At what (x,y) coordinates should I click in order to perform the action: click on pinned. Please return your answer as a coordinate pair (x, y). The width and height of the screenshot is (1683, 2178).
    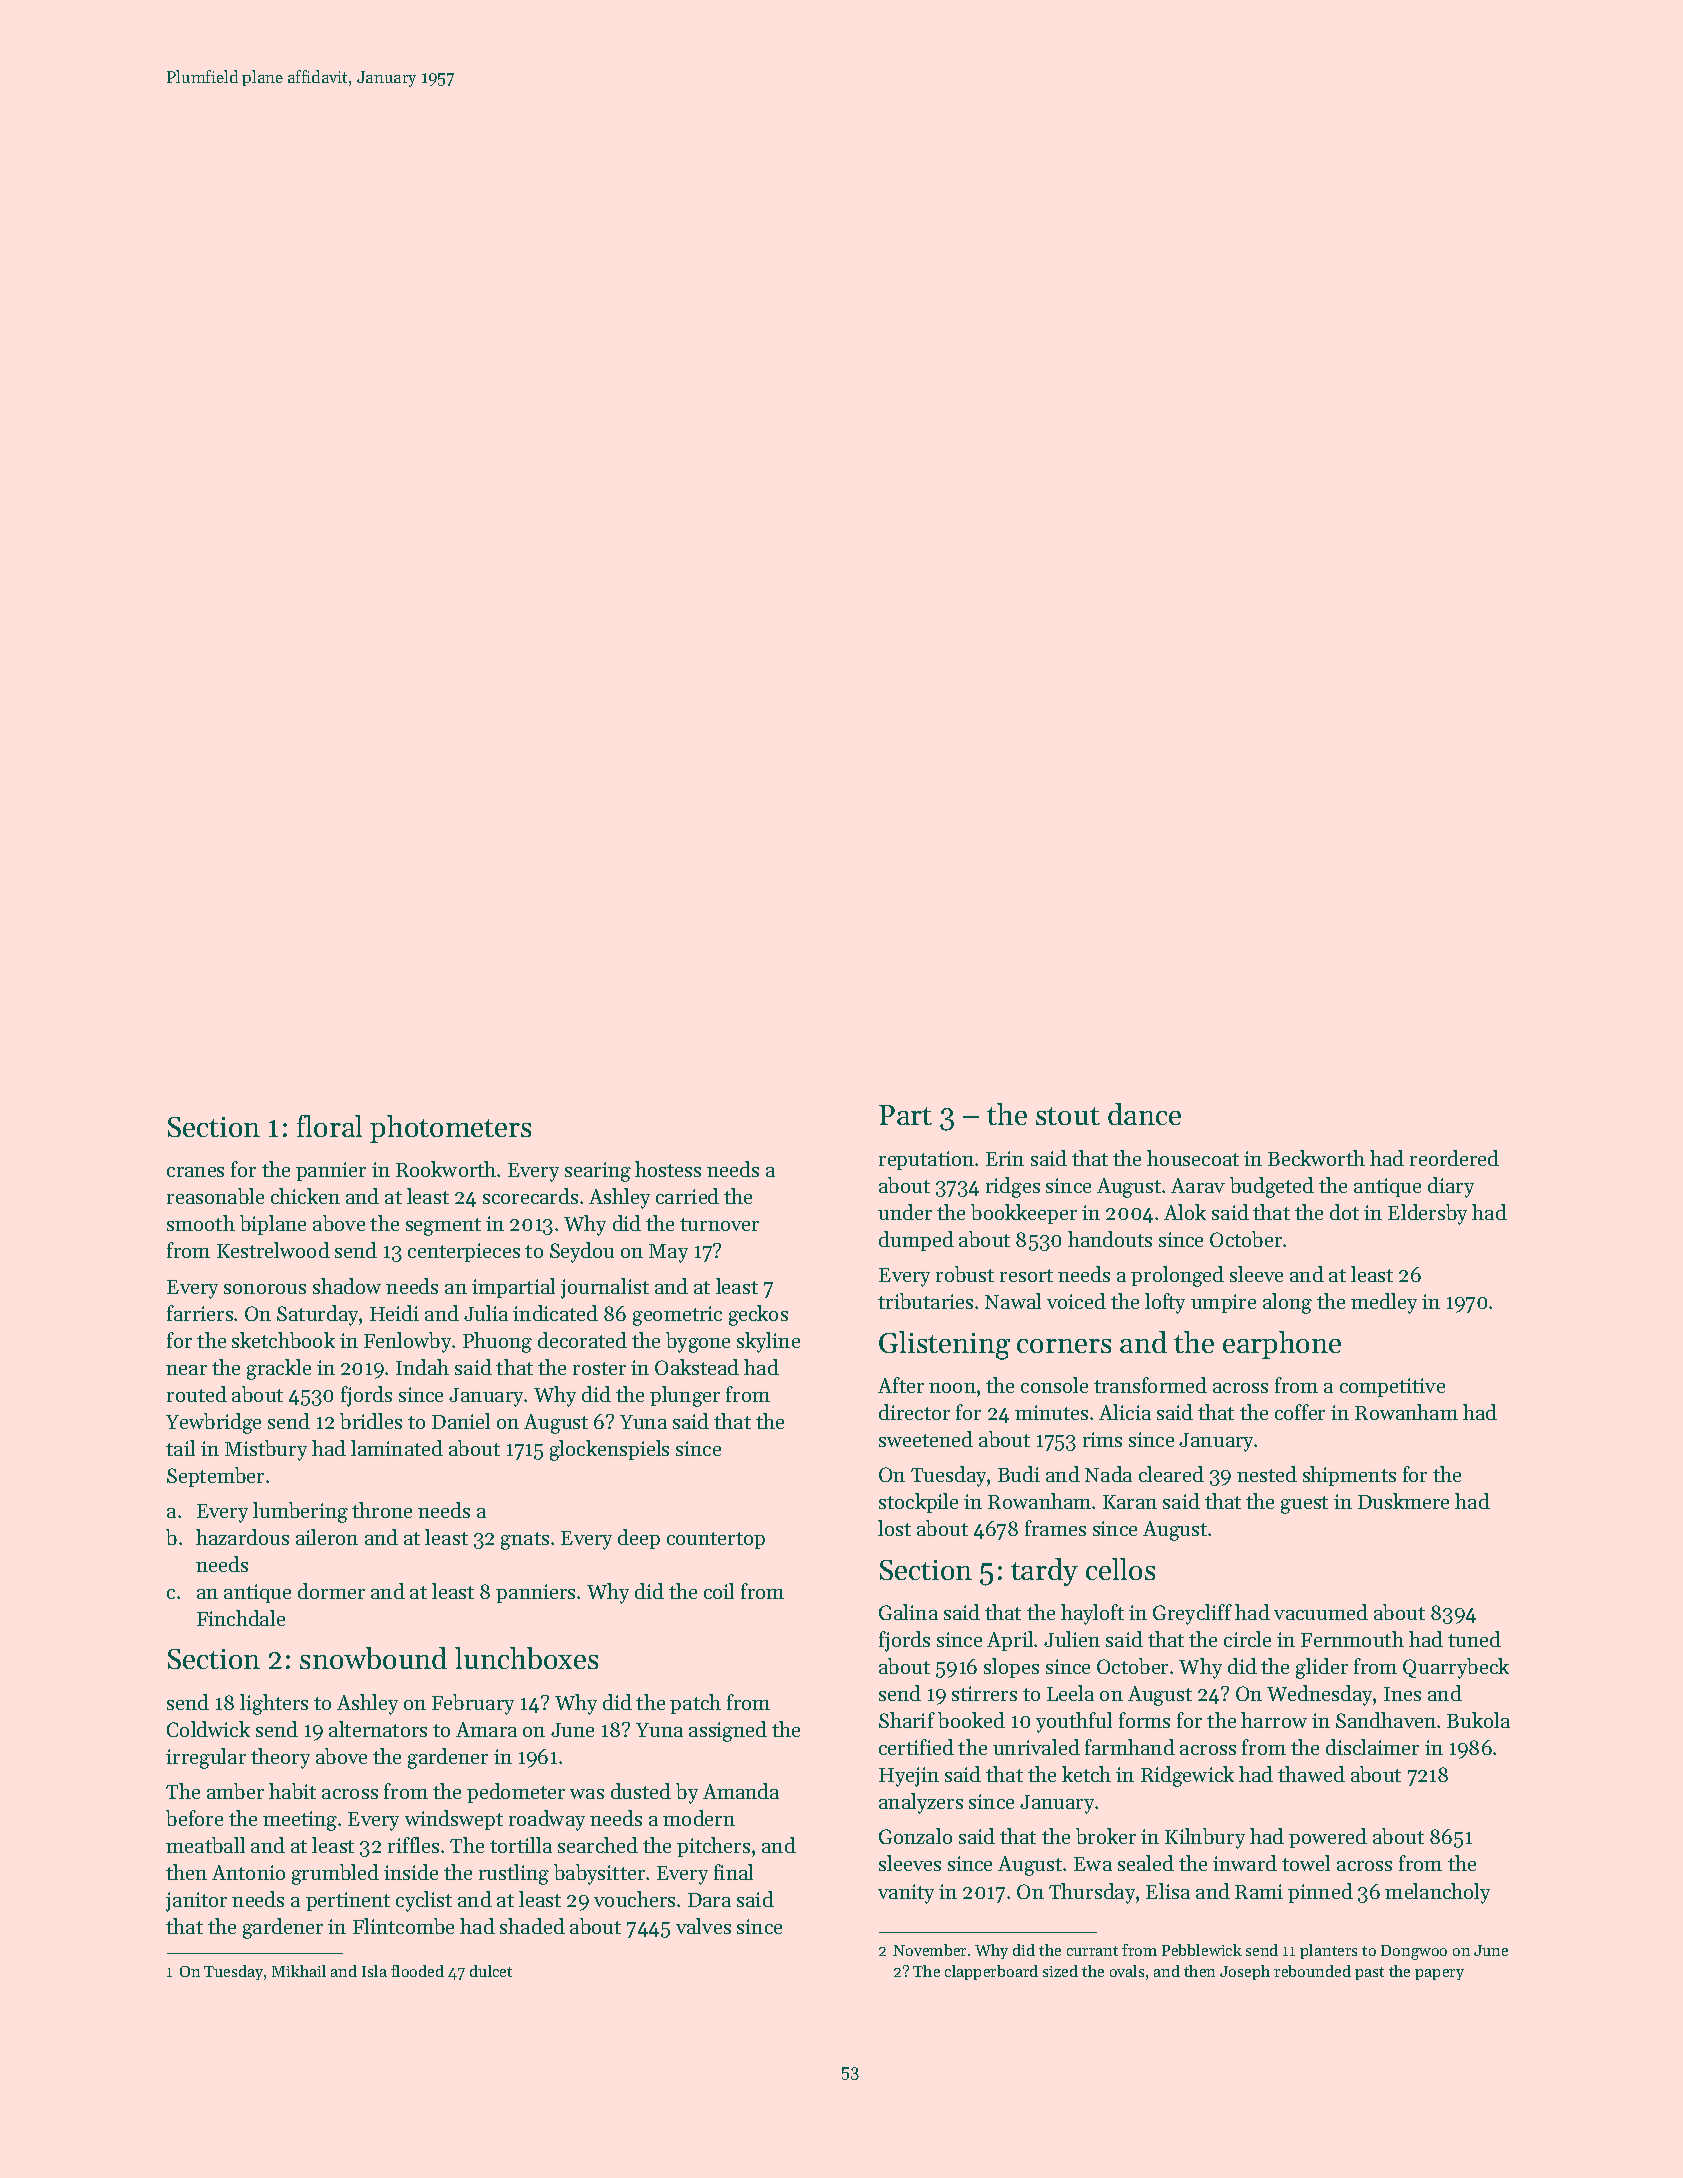
    Looking at the image, I should click on (1320, 1893).
